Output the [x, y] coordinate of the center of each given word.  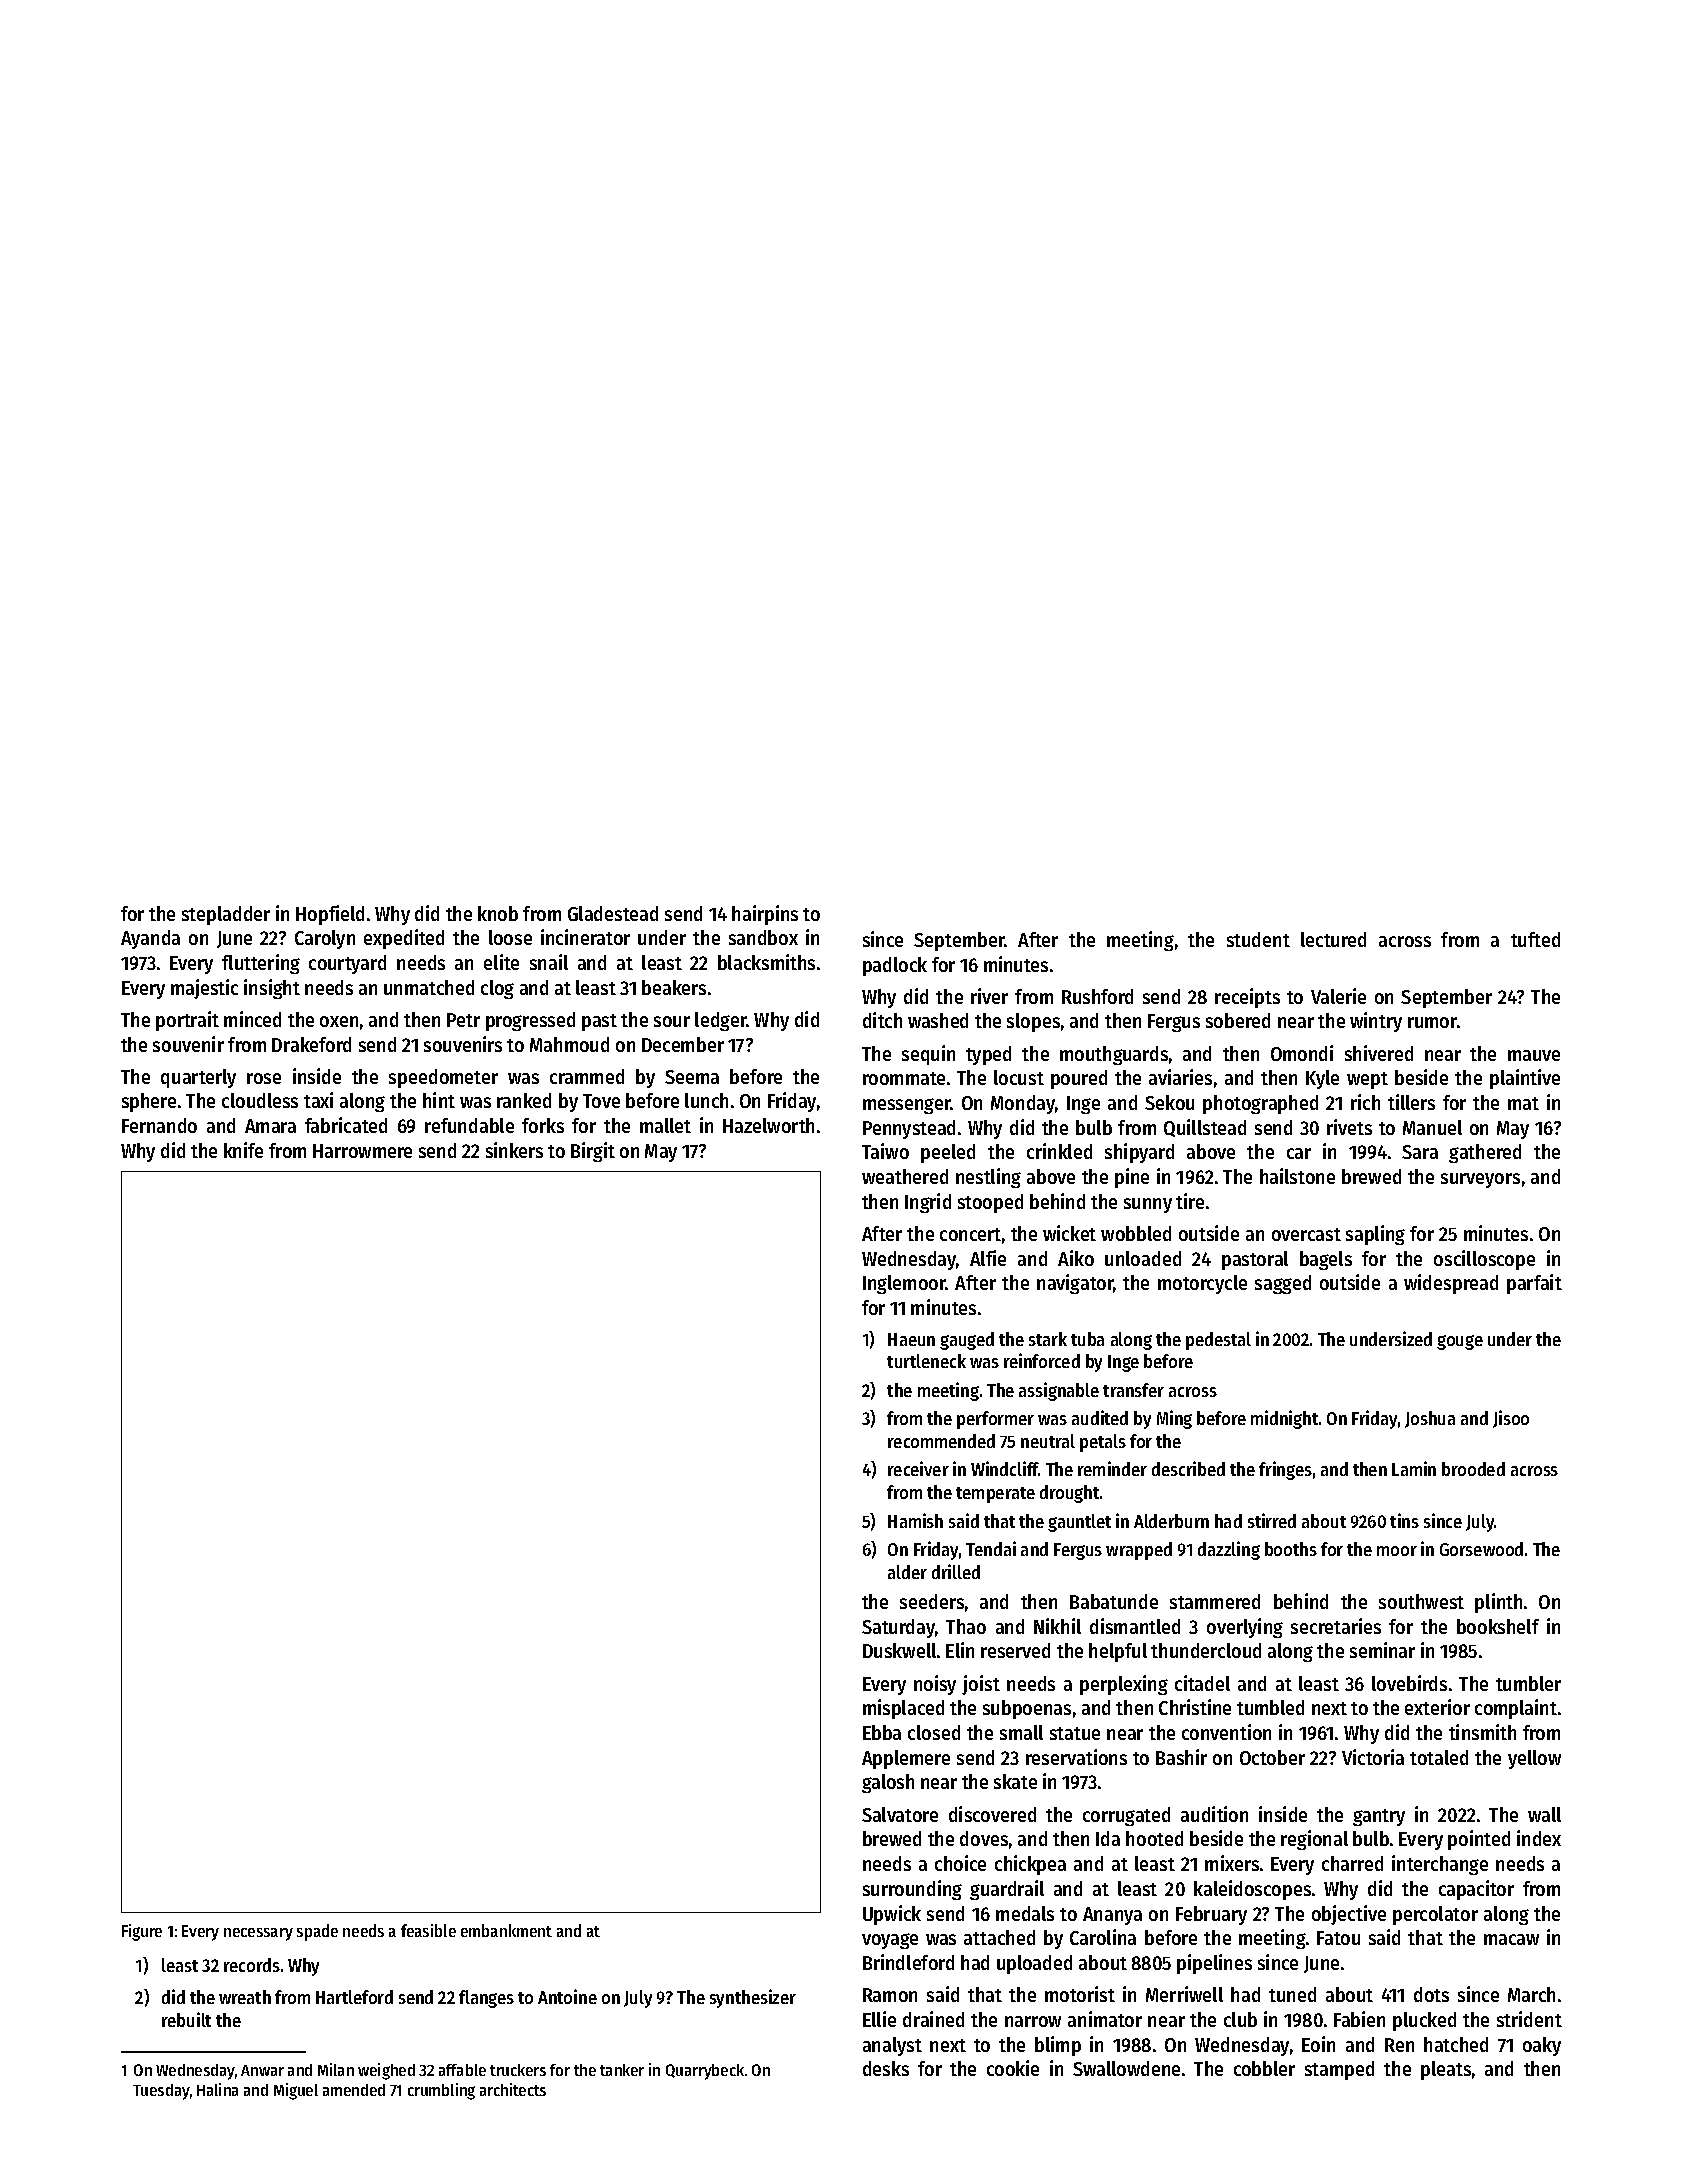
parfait [1534, 1284]
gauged [967, 1341]
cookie [1013, 2068]
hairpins [765, 915]
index [1539, 1838]
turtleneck [926, 1361]
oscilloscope [1484, 1260]
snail [549, 962]
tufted [1535, 939]
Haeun [911, 1339]
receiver [918, 1468]
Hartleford [354, 1997]
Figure [142, 1932]
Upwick [892, 1915]
